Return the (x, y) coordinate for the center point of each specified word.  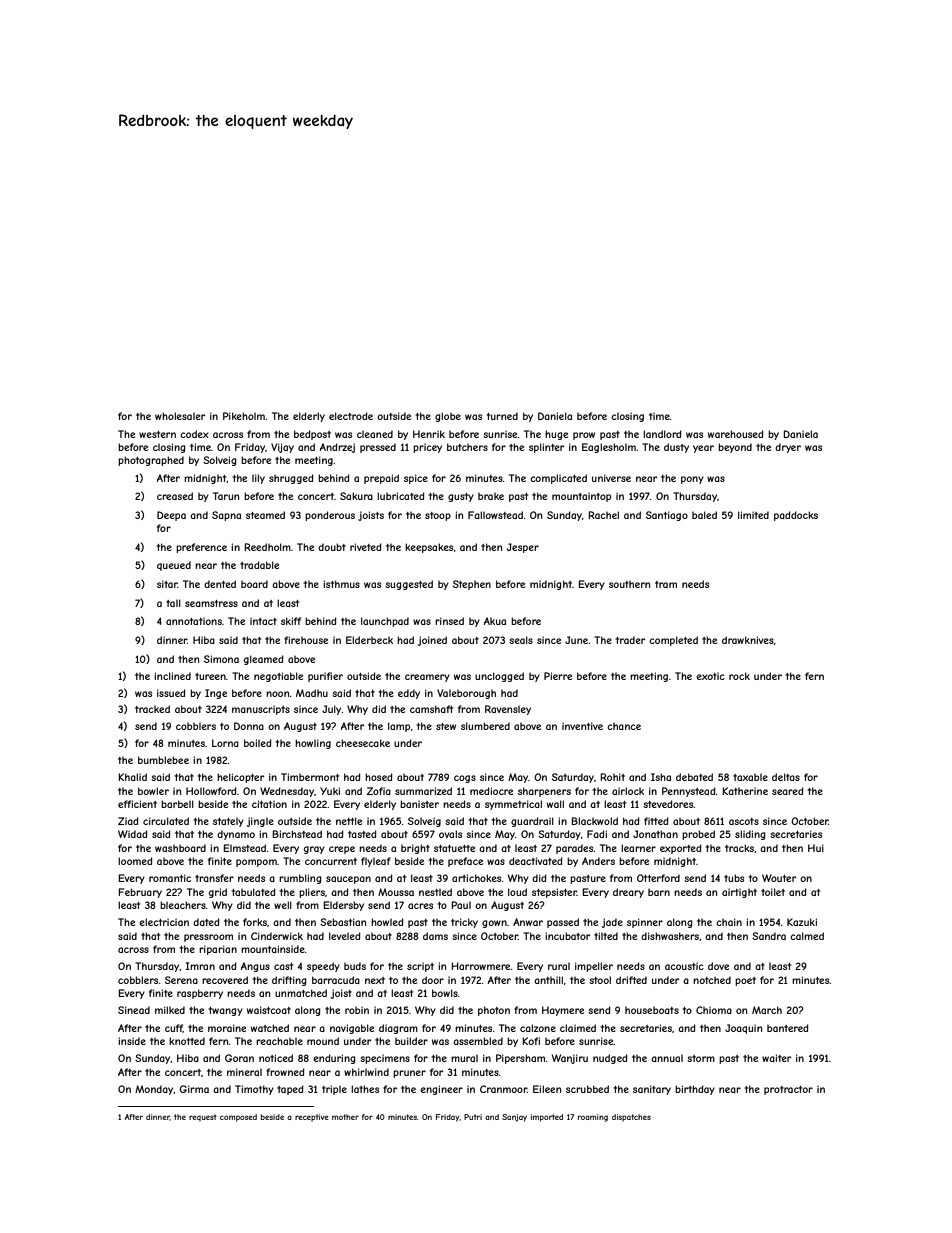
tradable (259, 565)
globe (448, 417)
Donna (249, 726)
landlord (662, 434)
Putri (473, 1117)
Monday (154, 1090)
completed (673, 641)
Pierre (558, 676)
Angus (255, 967)
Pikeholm (244, 416)
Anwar (528, 922)
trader (630, 640)
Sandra (769, 936)
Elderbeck (369, 640)
